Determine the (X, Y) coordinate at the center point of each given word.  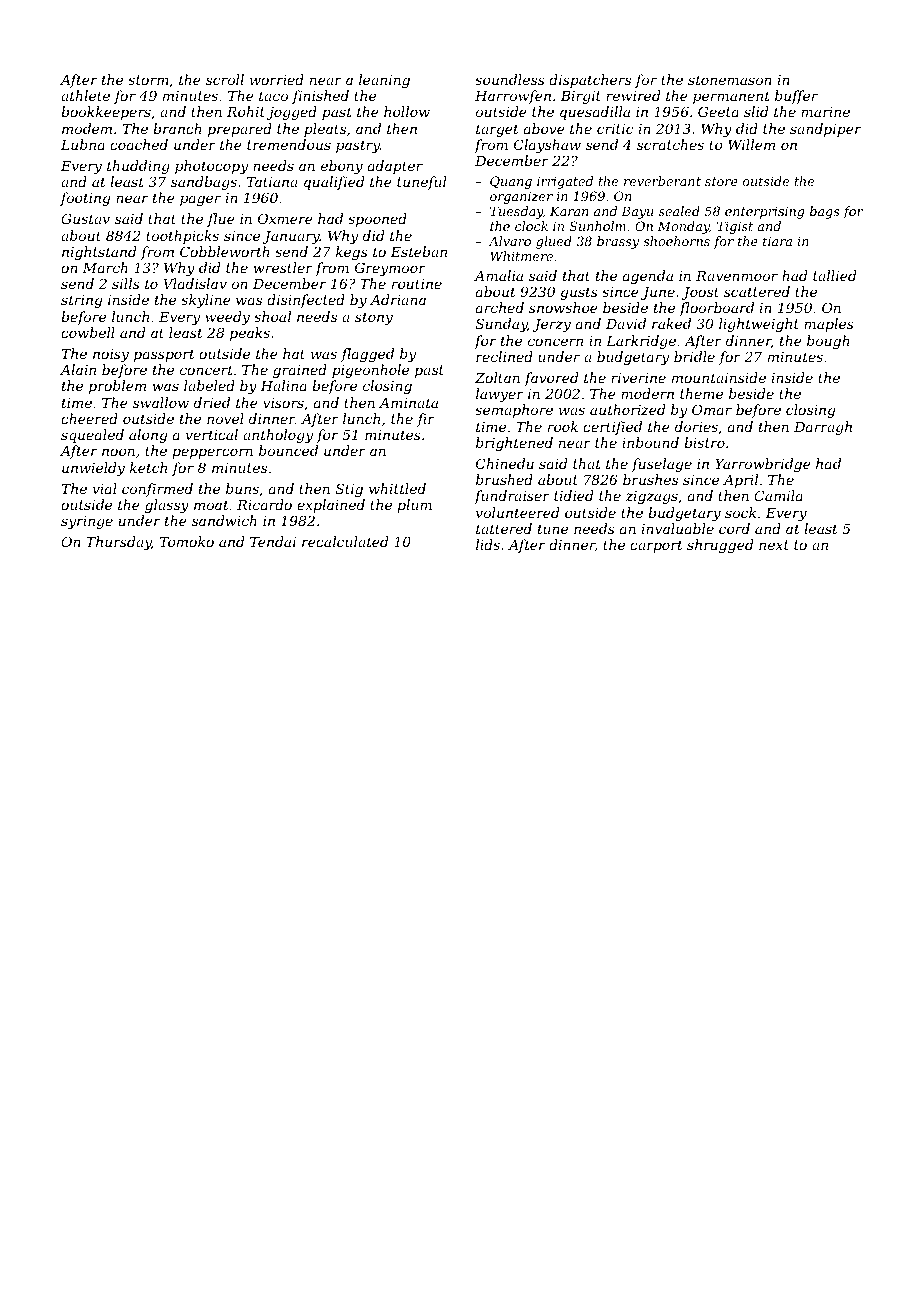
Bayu (637, 212)
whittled (397, 488)
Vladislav (195, 283)
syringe (87, 522)
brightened (514, 444)
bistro (704, 442)
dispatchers (590, 81)
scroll (225, 79)
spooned (377, 220)
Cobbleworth (225, 251)
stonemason (730, 80)
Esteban (418, 251)
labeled (209, 385)
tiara (777, 241)
